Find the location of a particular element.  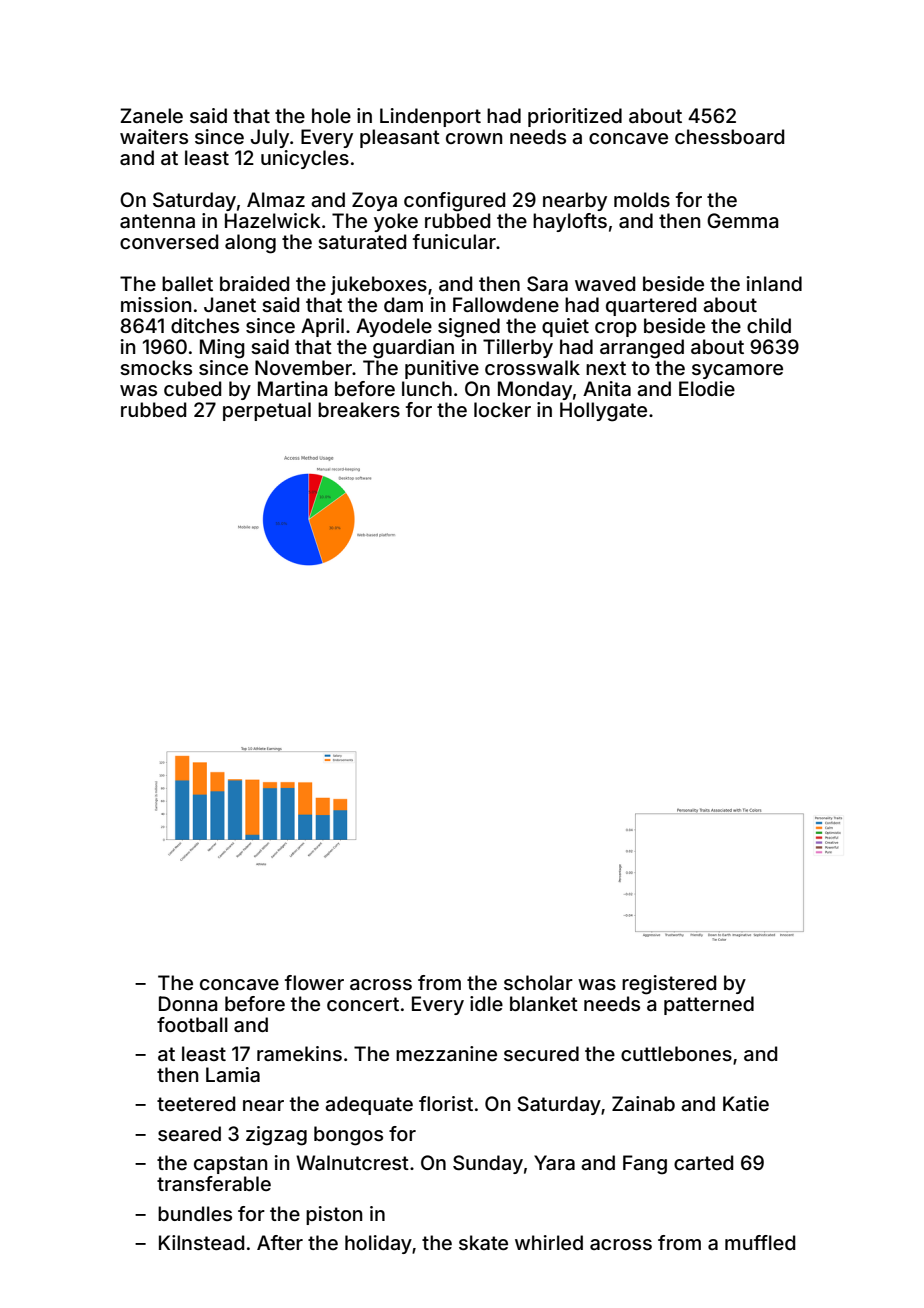

prioritized is located at coordinates (575, 117).
